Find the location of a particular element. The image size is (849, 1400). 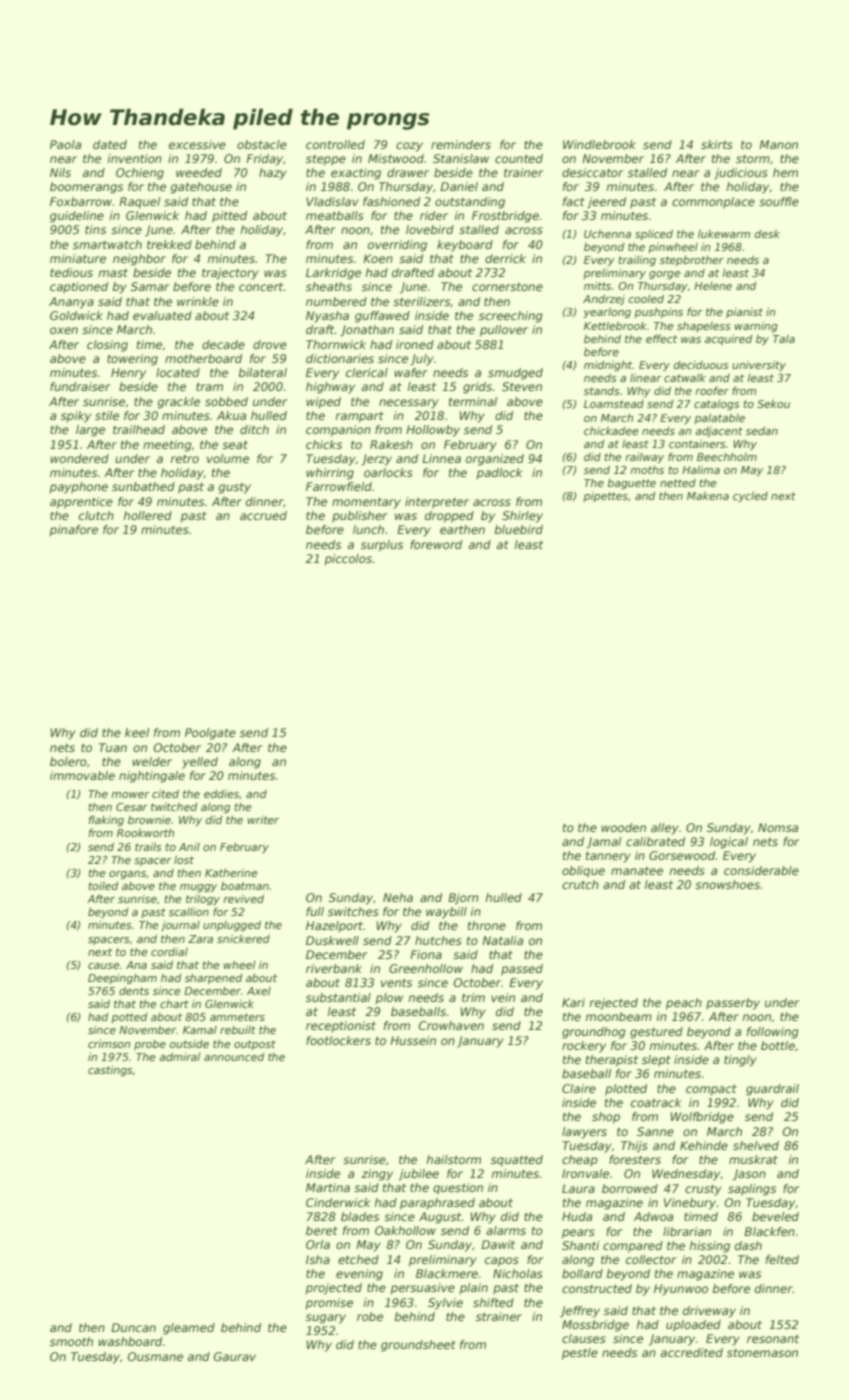

cycled is located at coordinates (750, 496).
